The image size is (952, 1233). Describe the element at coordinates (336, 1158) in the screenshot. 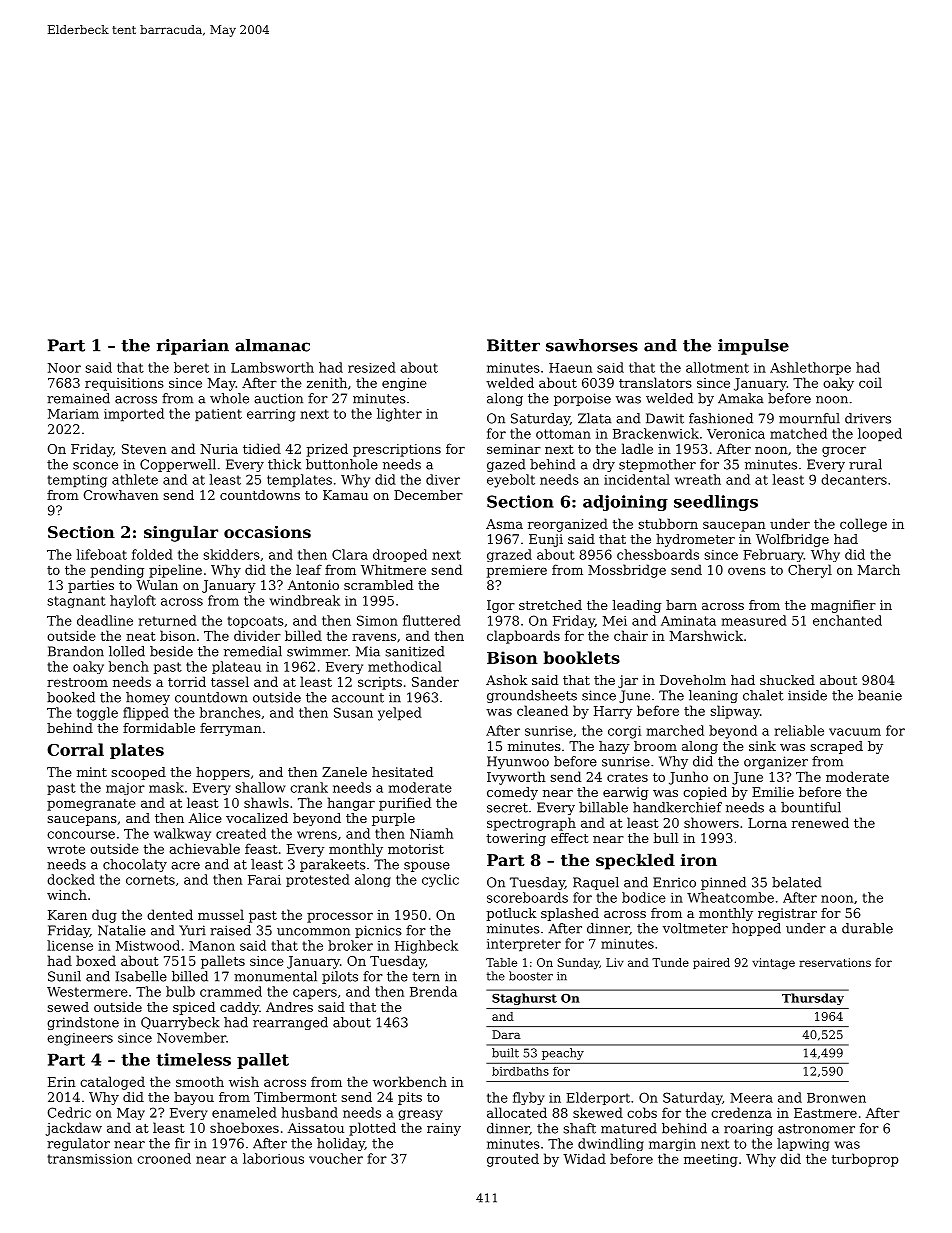

I see `voucher` at that location.
